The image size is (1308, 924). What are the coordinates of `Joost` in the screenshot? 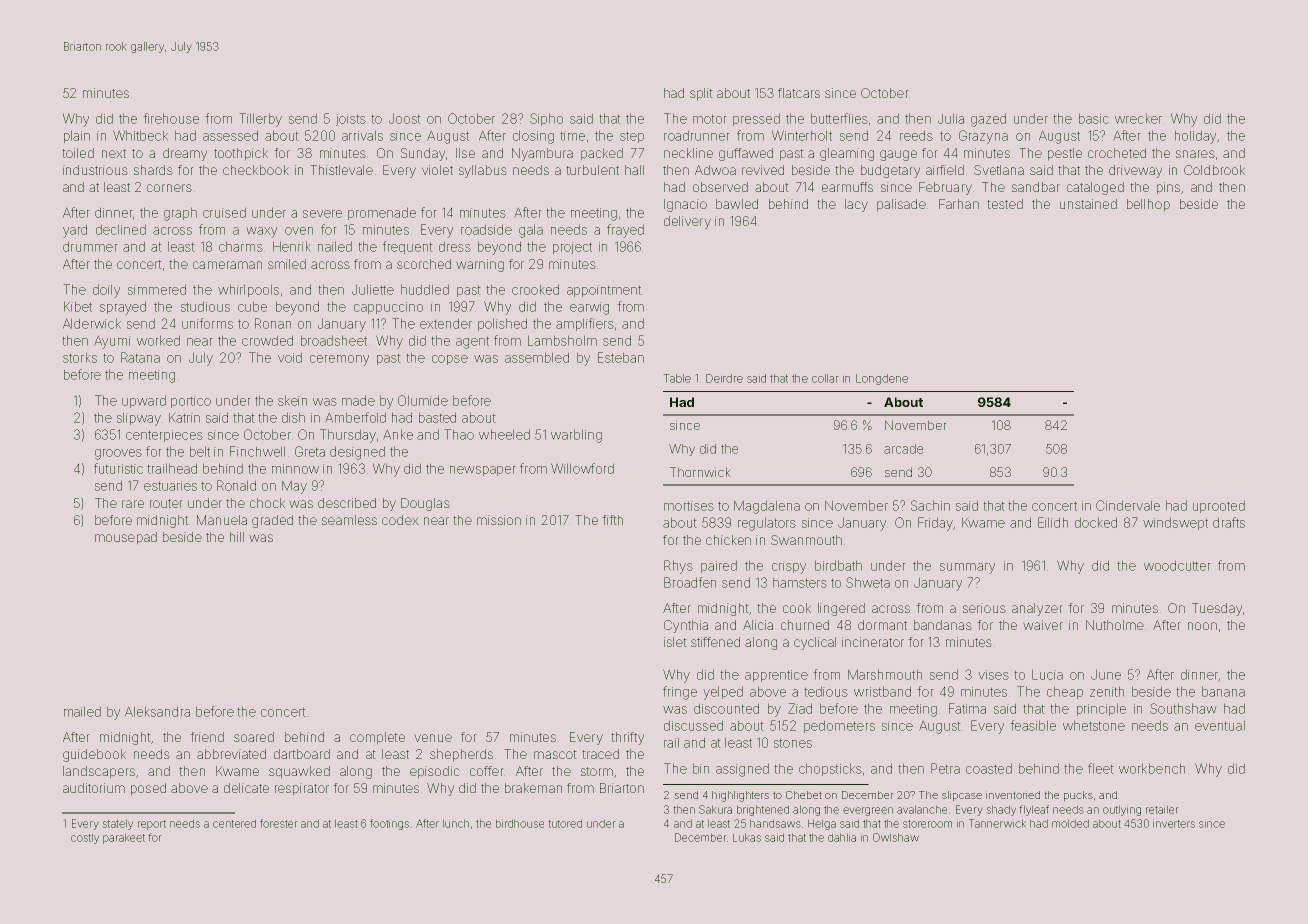 It's located at (405, 118).
